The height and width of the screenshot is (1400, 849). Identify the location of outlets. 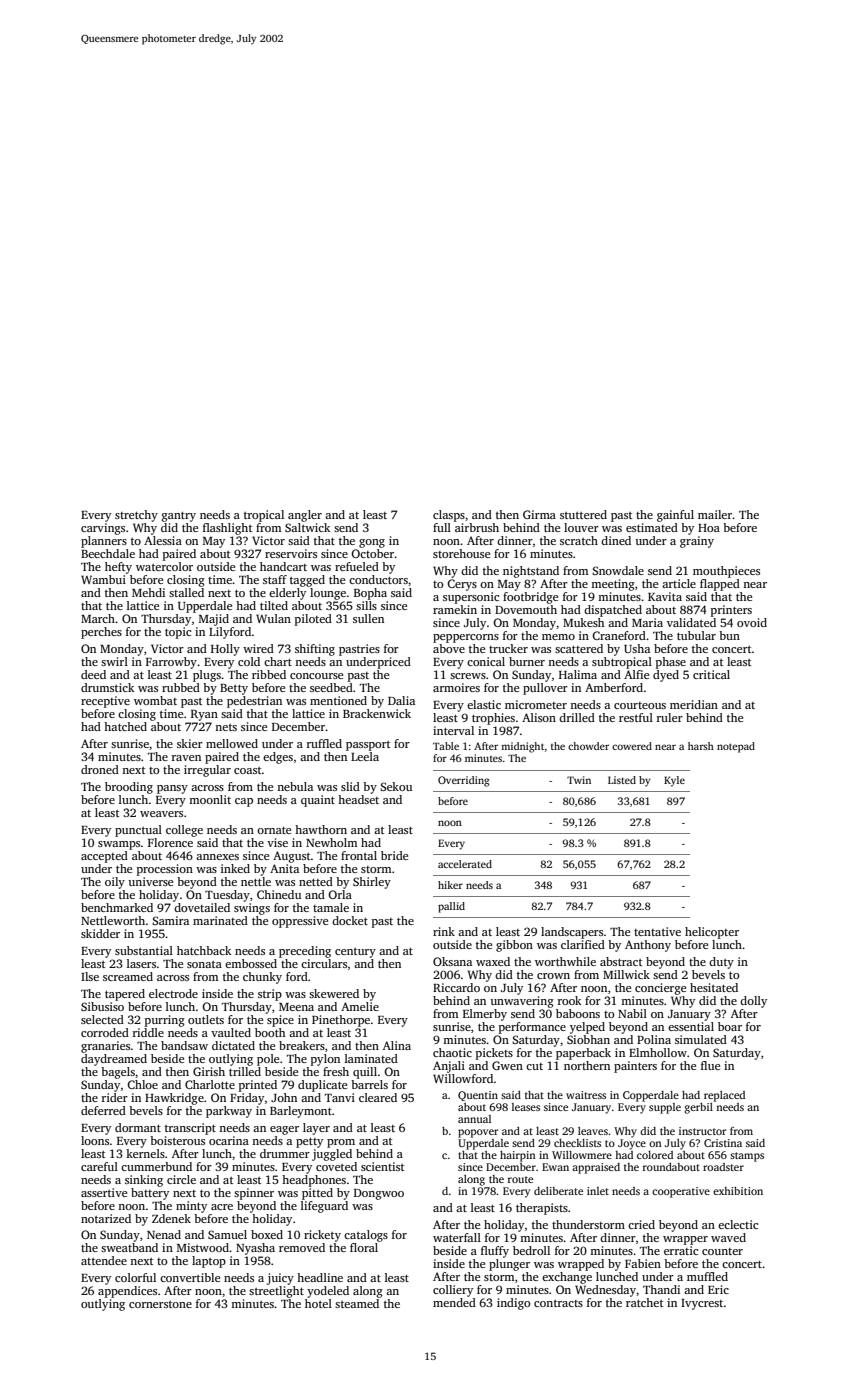
(206, 1019).
